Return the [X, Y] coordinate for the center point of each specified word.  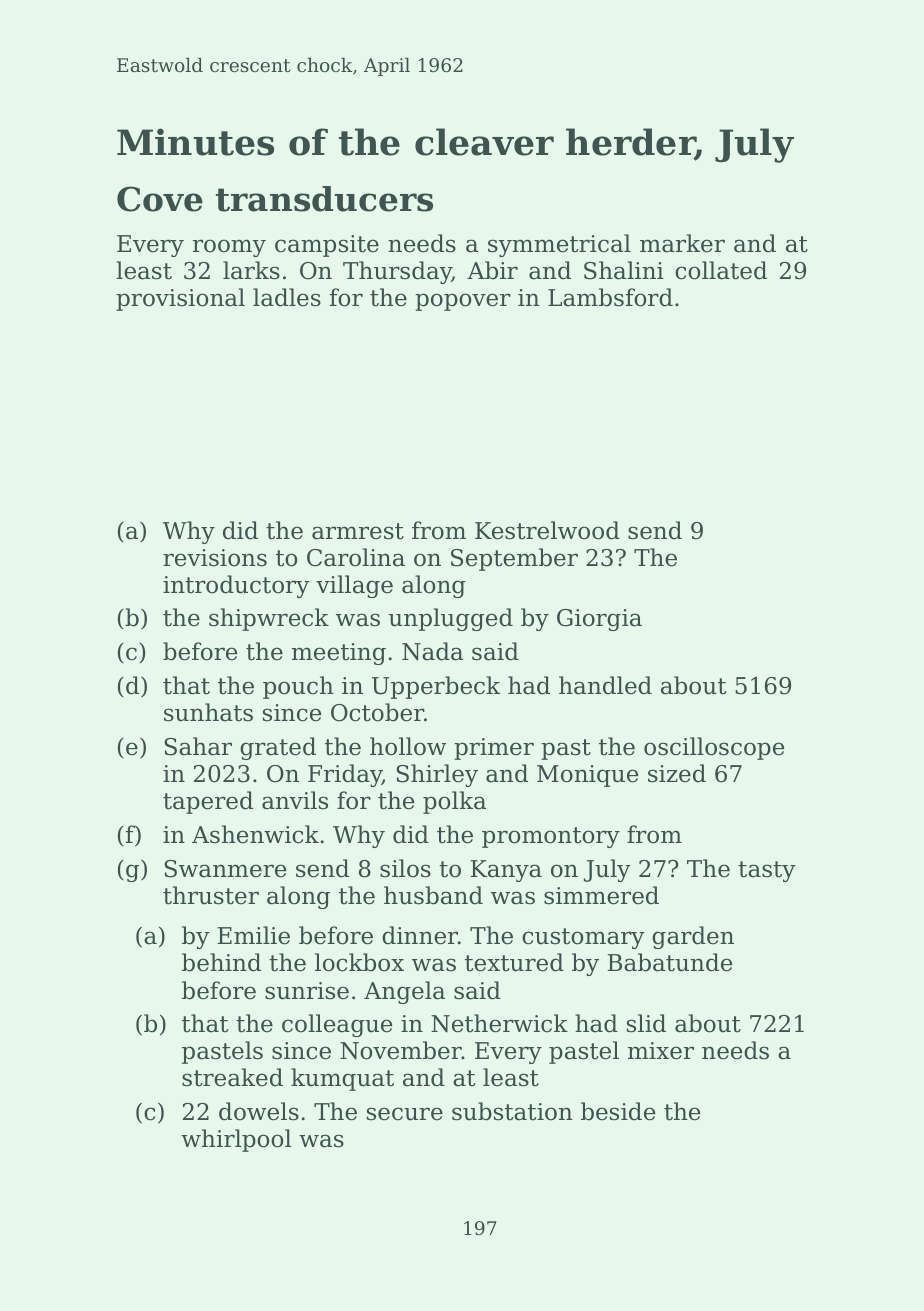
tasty [767, 871]
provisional [180, 299]
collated [721, 270]
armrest [358, 531]
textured [514, 962]
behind [221, 962]
